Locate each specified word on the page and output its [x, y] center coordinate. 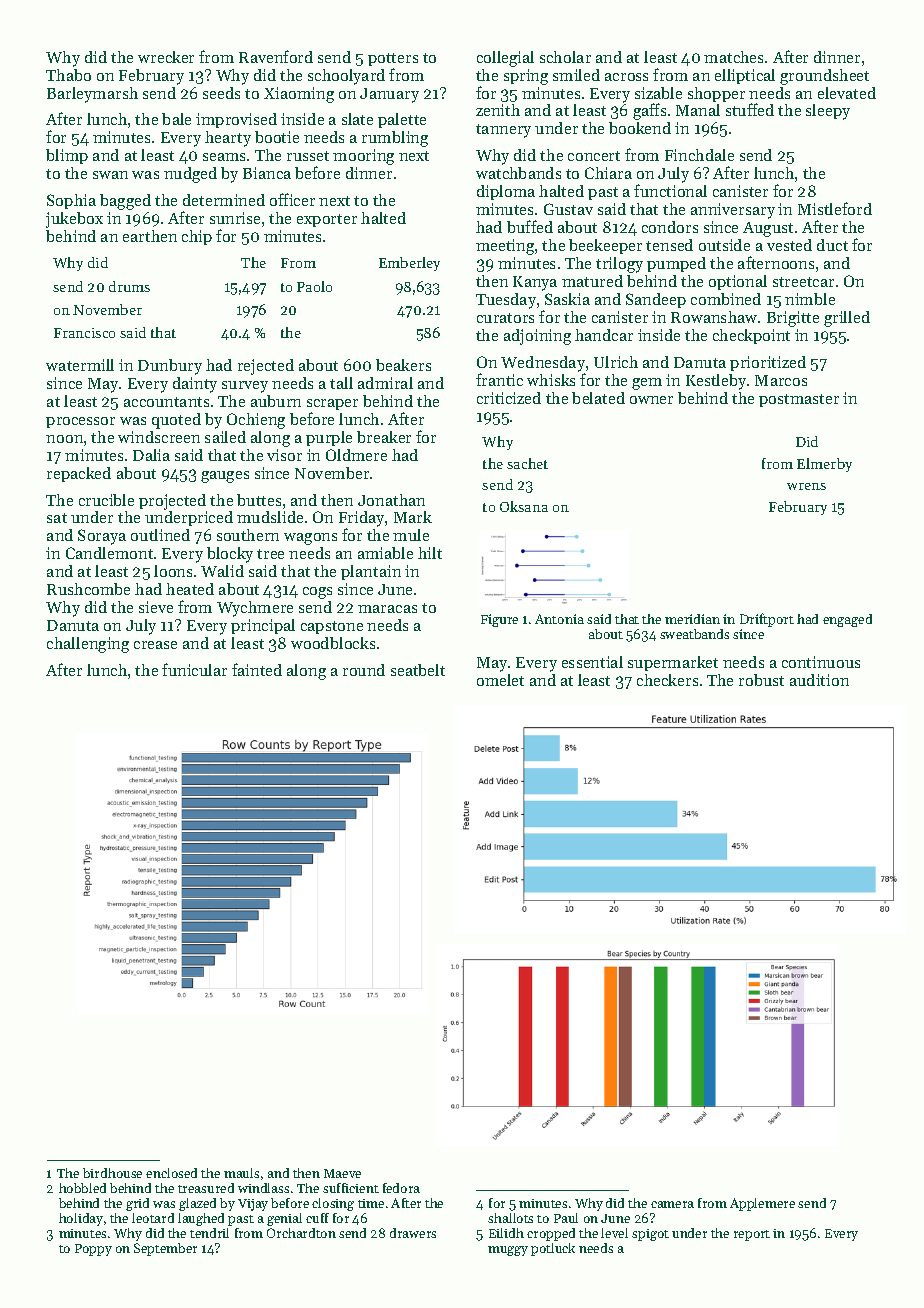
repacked [79, 474]
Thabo [68, 75]
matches [733, 57]
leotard [153, 1218]
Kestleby [716, 382]
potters [393, 59]
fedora [401, 1188]
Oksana [524, 506]
